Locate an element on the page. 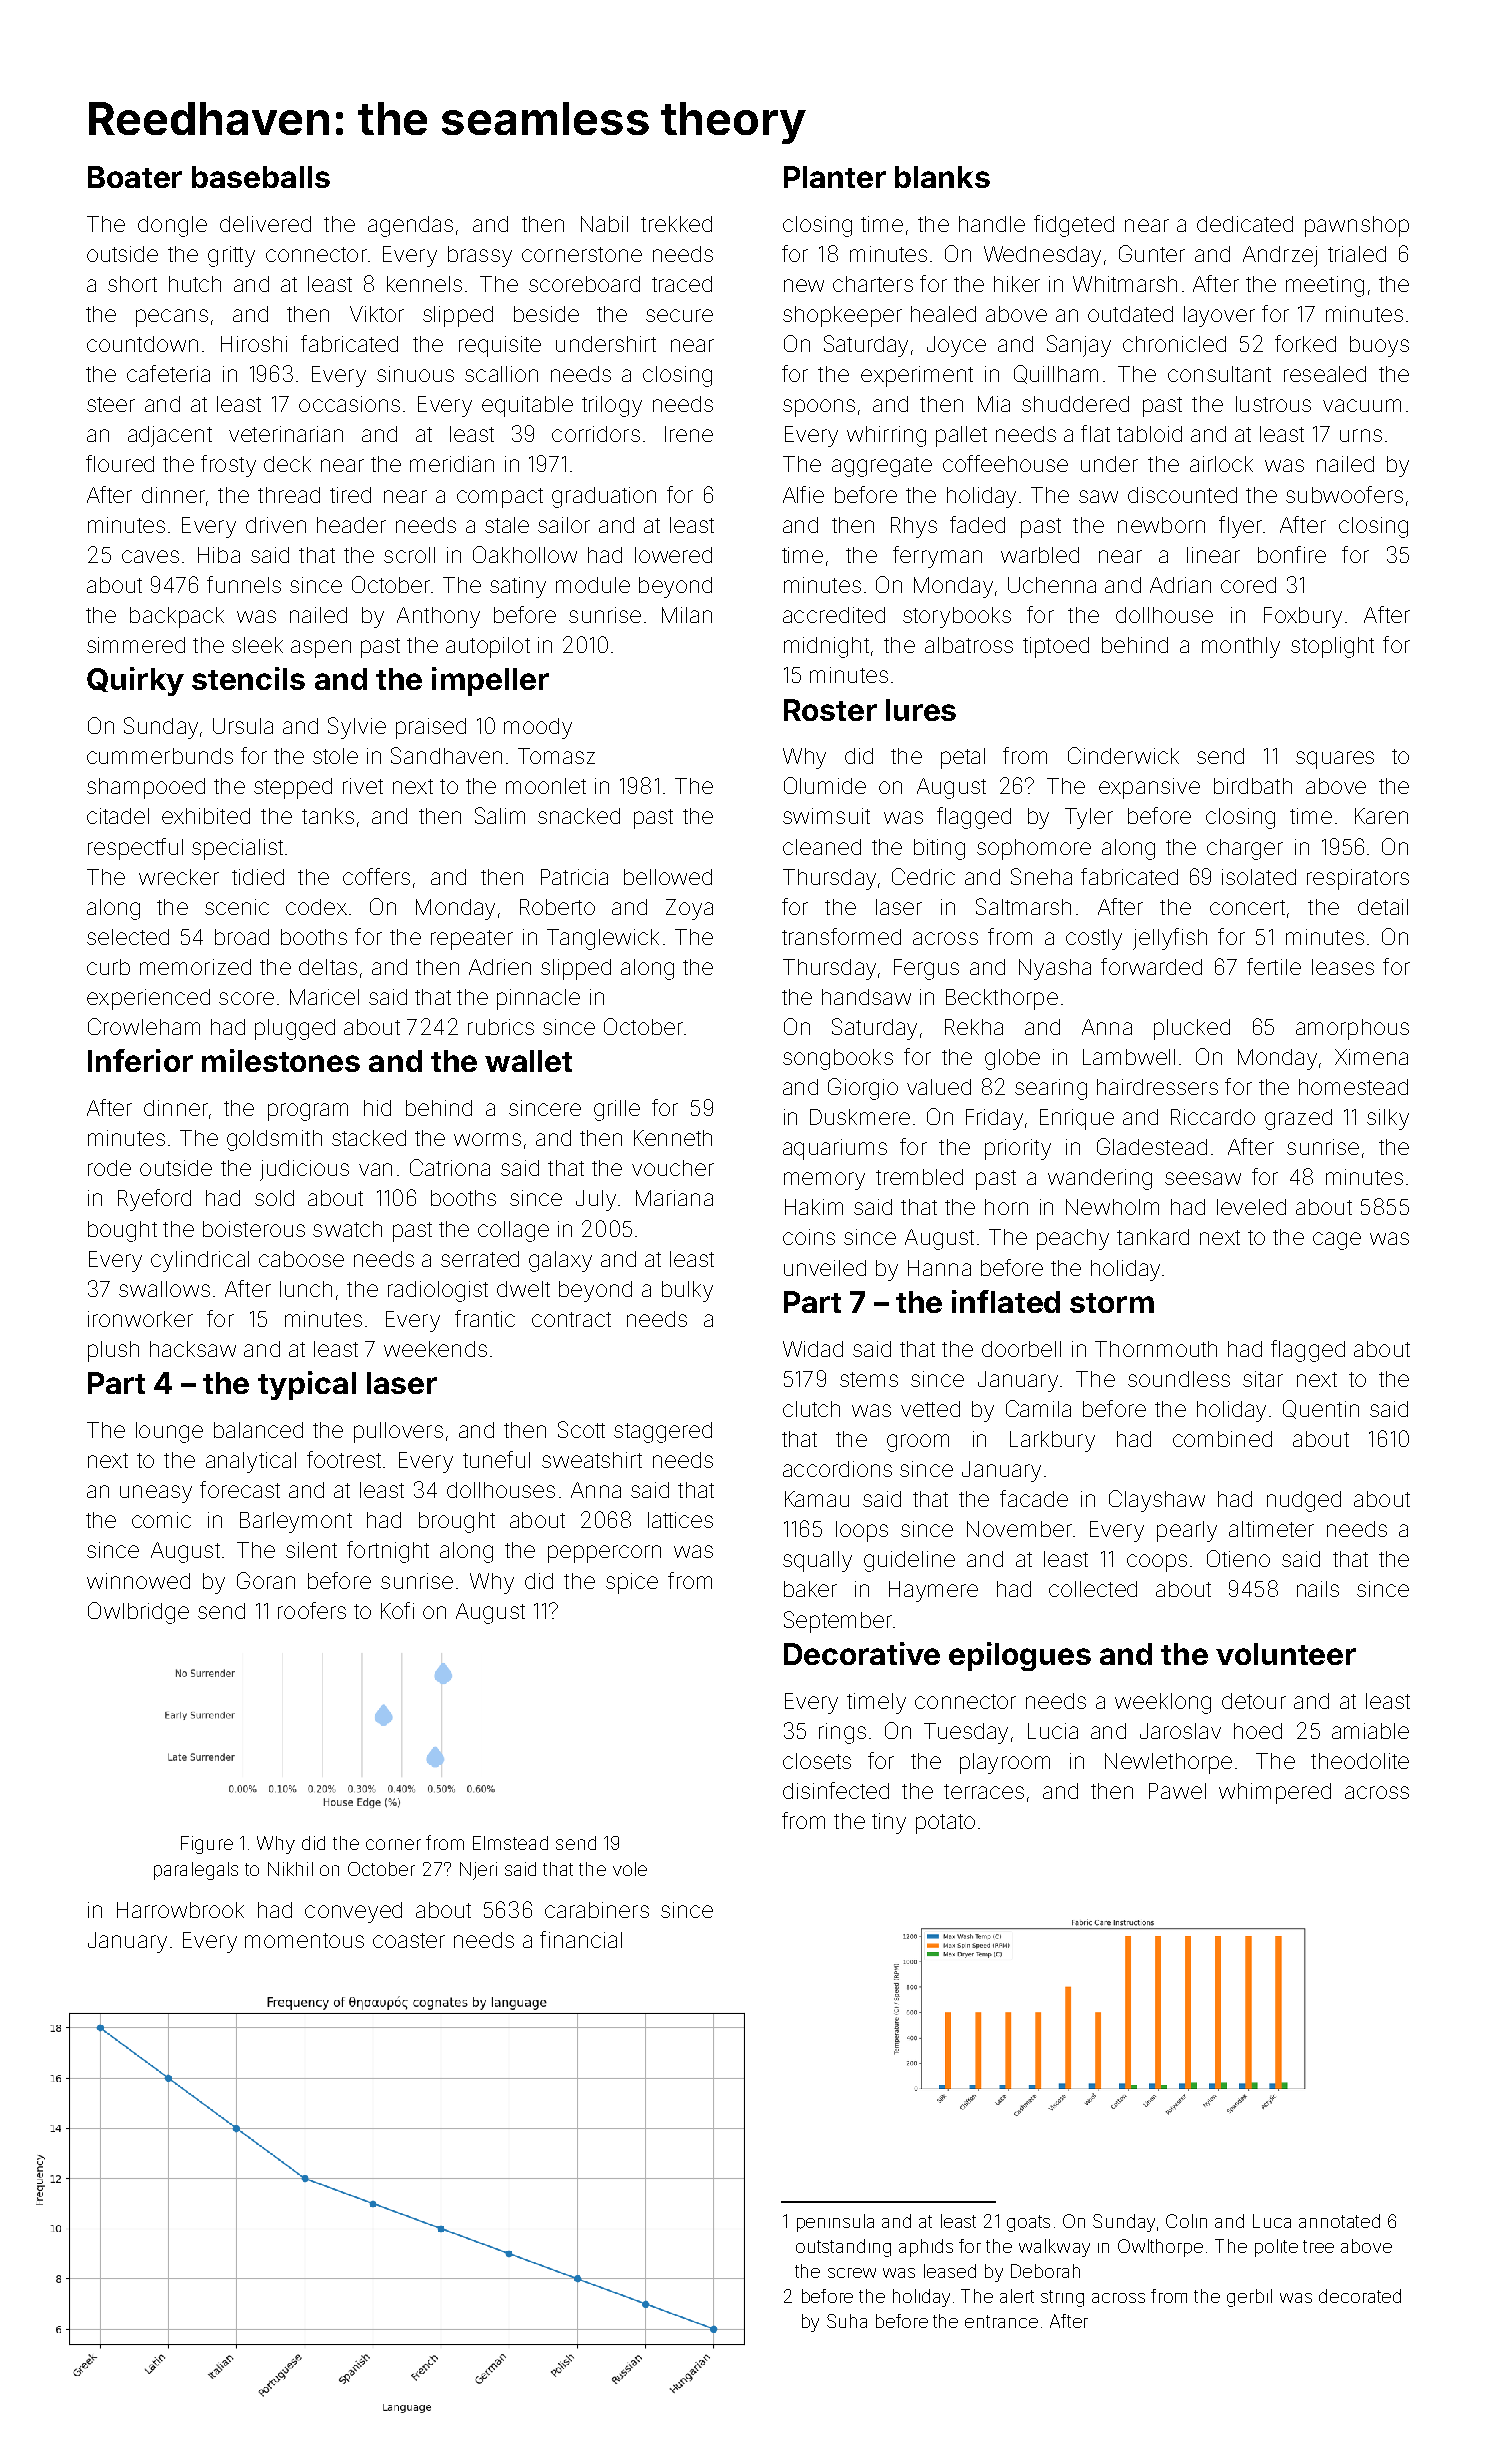 This document has width=1496, height=2464. Fergus is located at coordinates (926, 969).
